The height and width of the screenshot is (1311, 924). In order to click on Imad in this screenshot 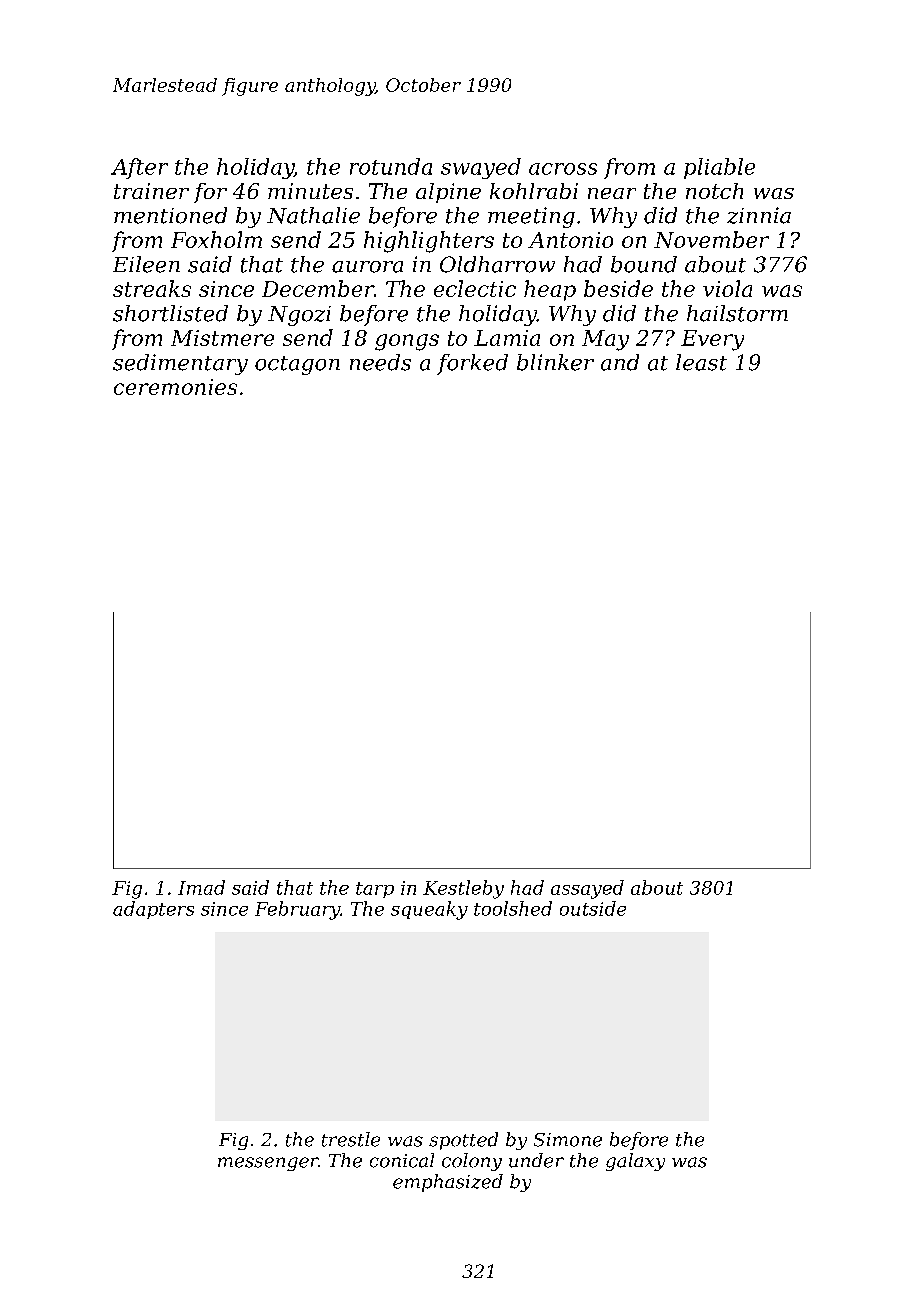, I will do `click(201, 887)`.
